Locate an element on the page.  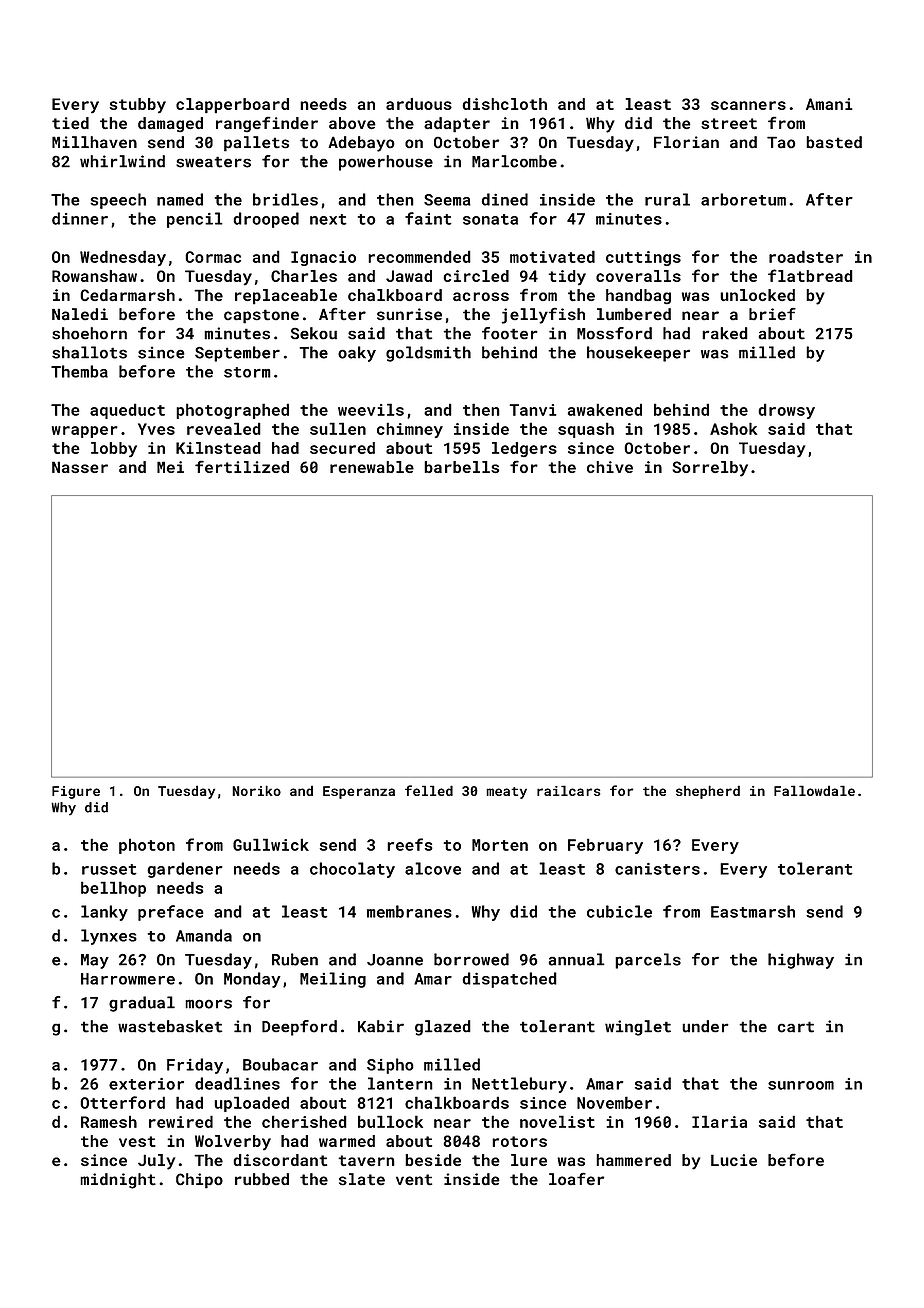
next is located at coordinates (328, 219).
